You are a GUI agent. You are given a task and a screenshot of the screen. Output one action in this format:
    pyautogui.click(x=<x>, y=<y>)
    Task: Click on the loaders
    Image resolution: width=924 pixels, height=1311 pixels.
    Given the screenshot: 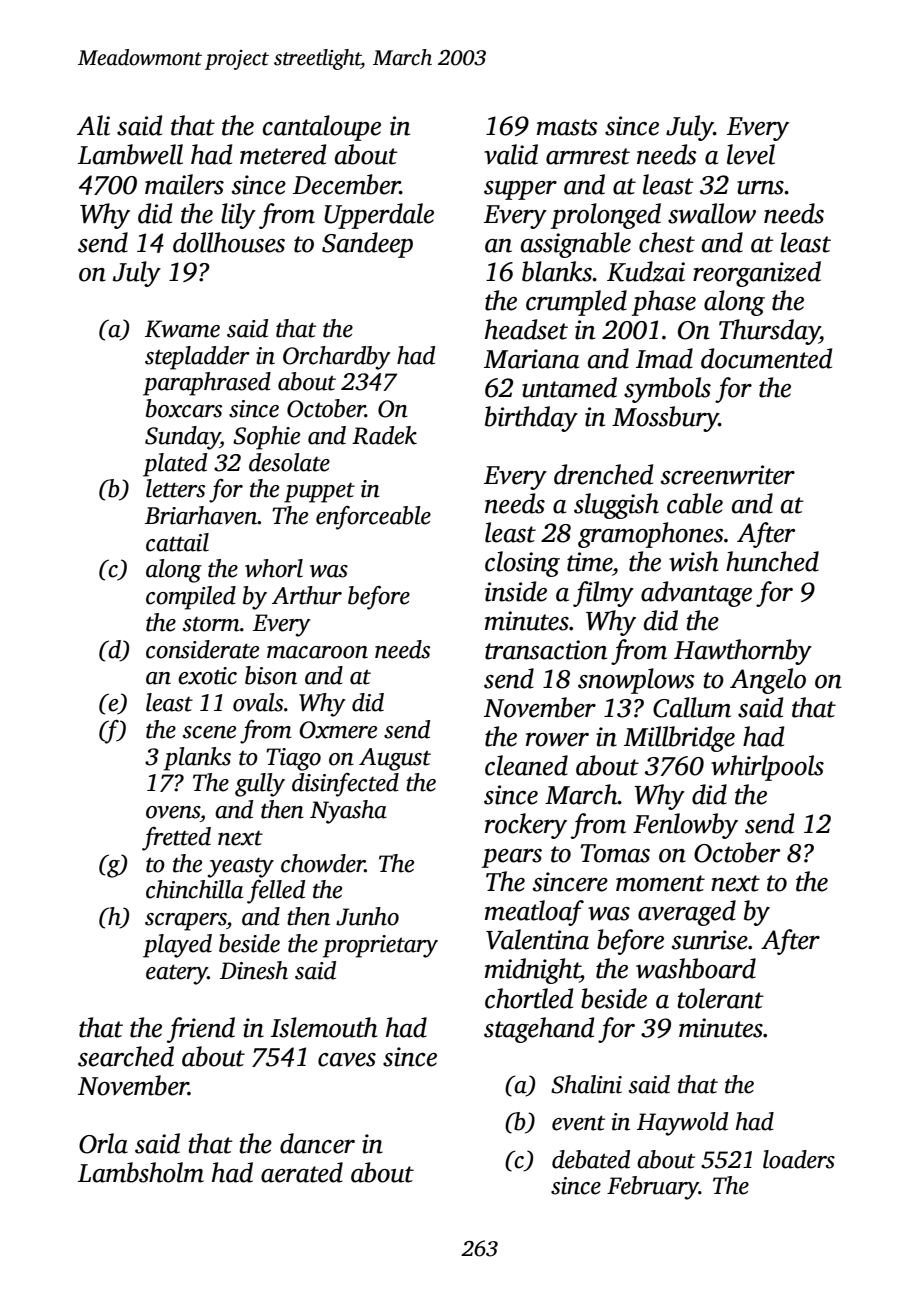 What is the action you would take?
    pyautogui.click(x=799, y=1159)
